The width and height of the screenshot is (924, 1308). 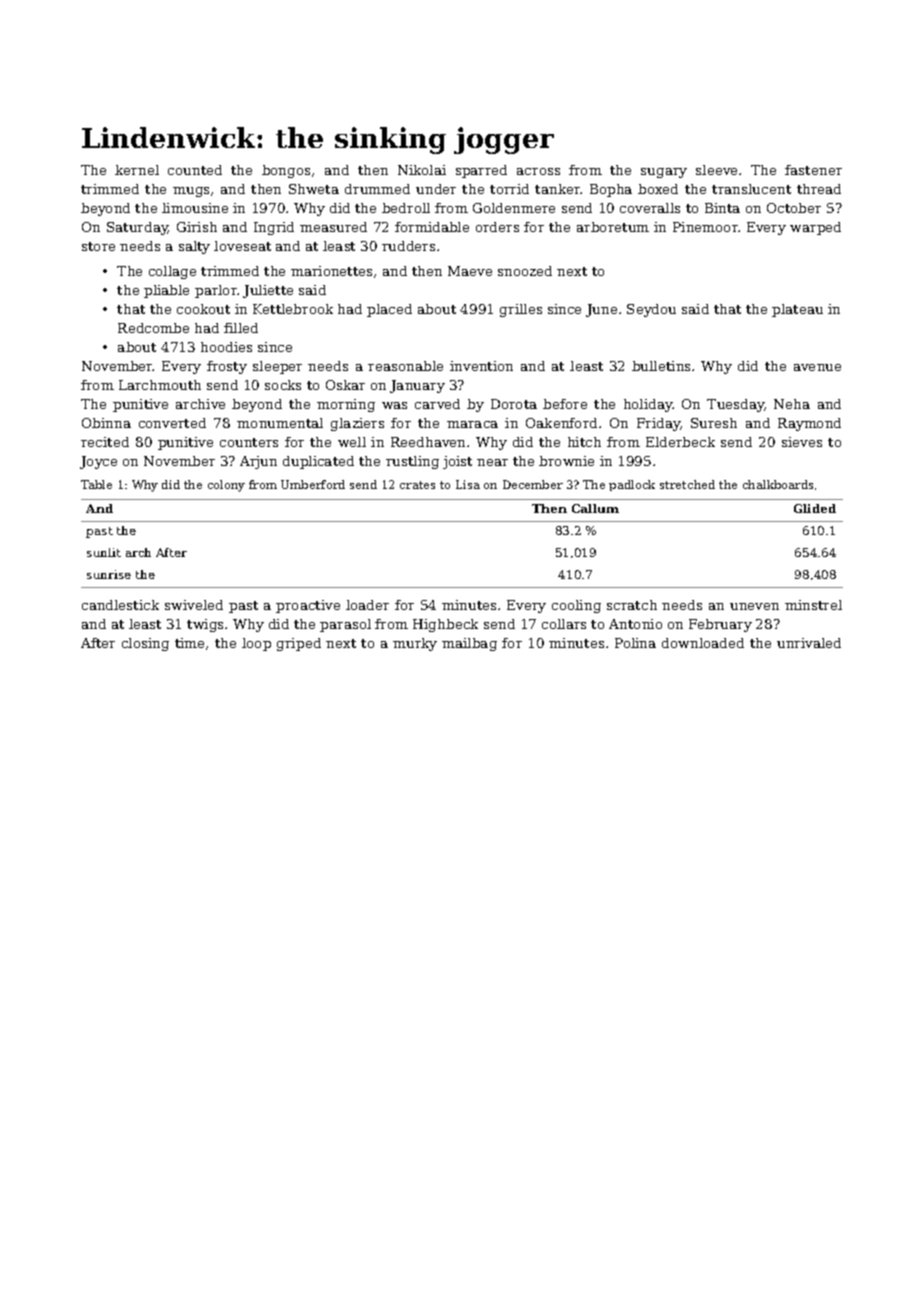 What do you see at coordinates (705, 227) in the screenshot?
I see `Pinemoor` at bounding box center [705, 227].
